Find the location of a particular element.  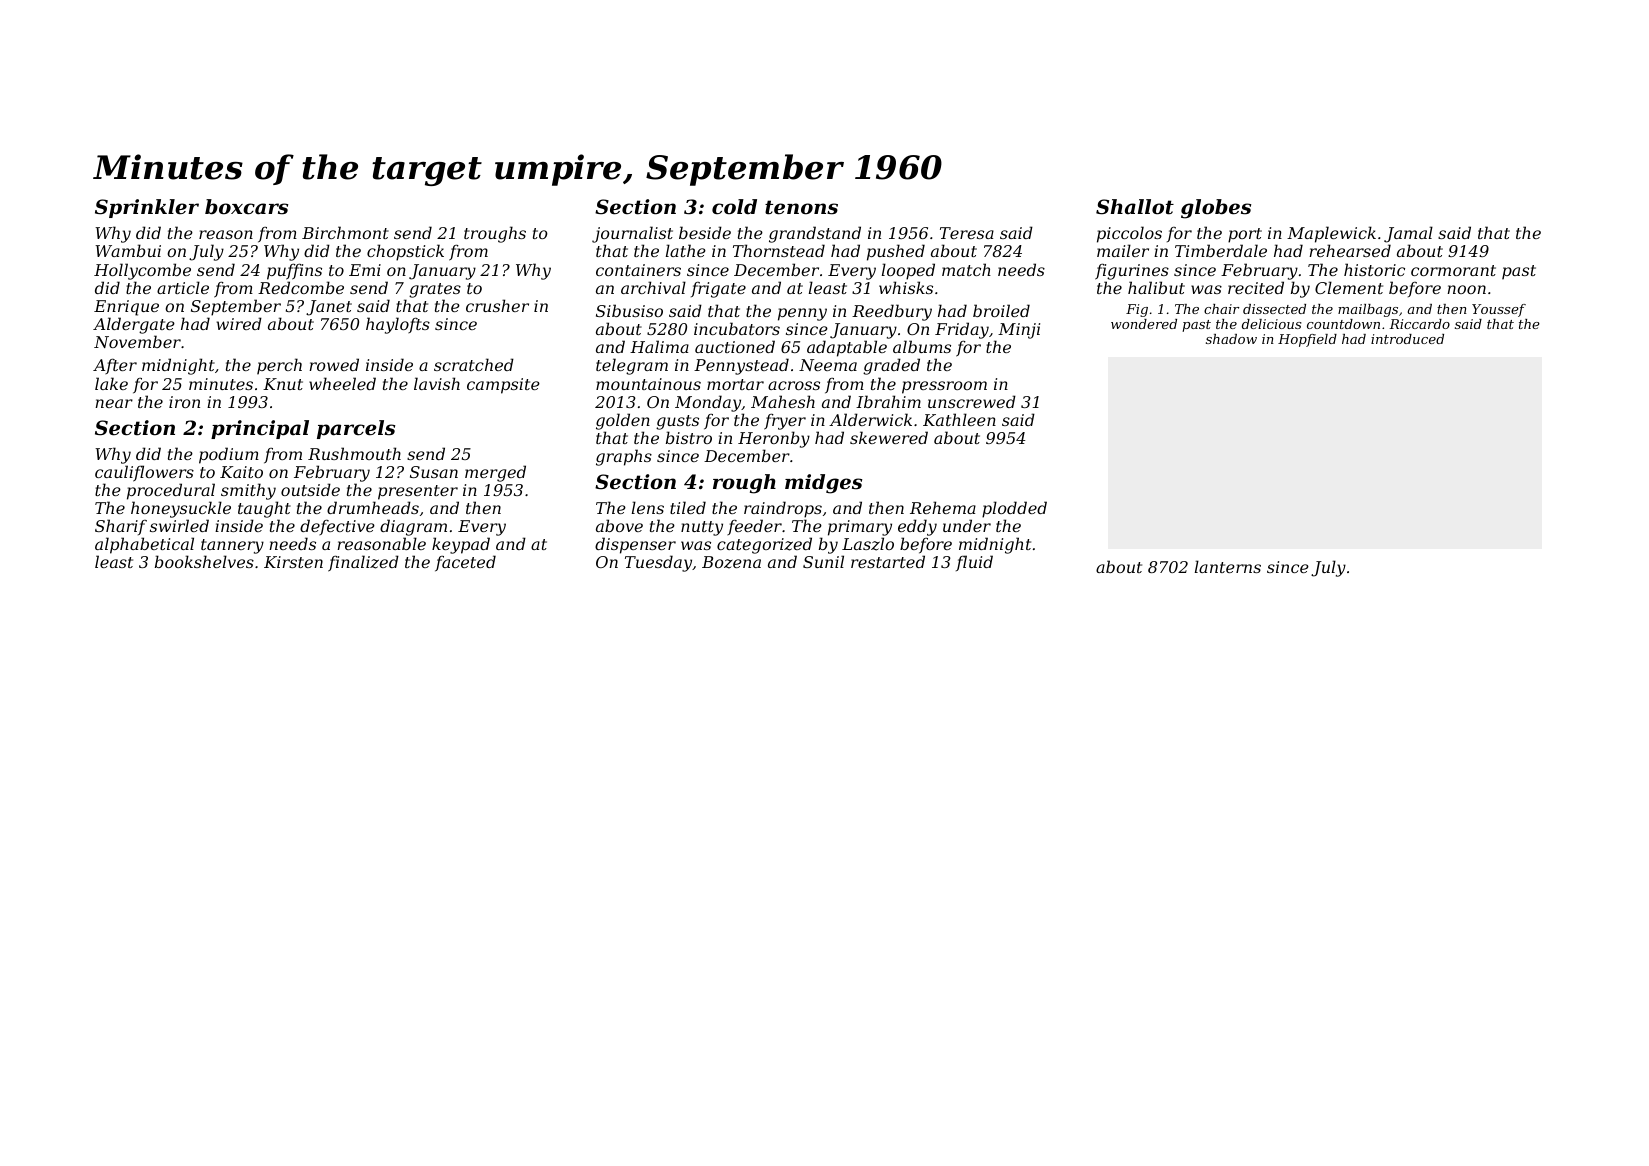

Hollycombe is located at coordinates (142, 271).
